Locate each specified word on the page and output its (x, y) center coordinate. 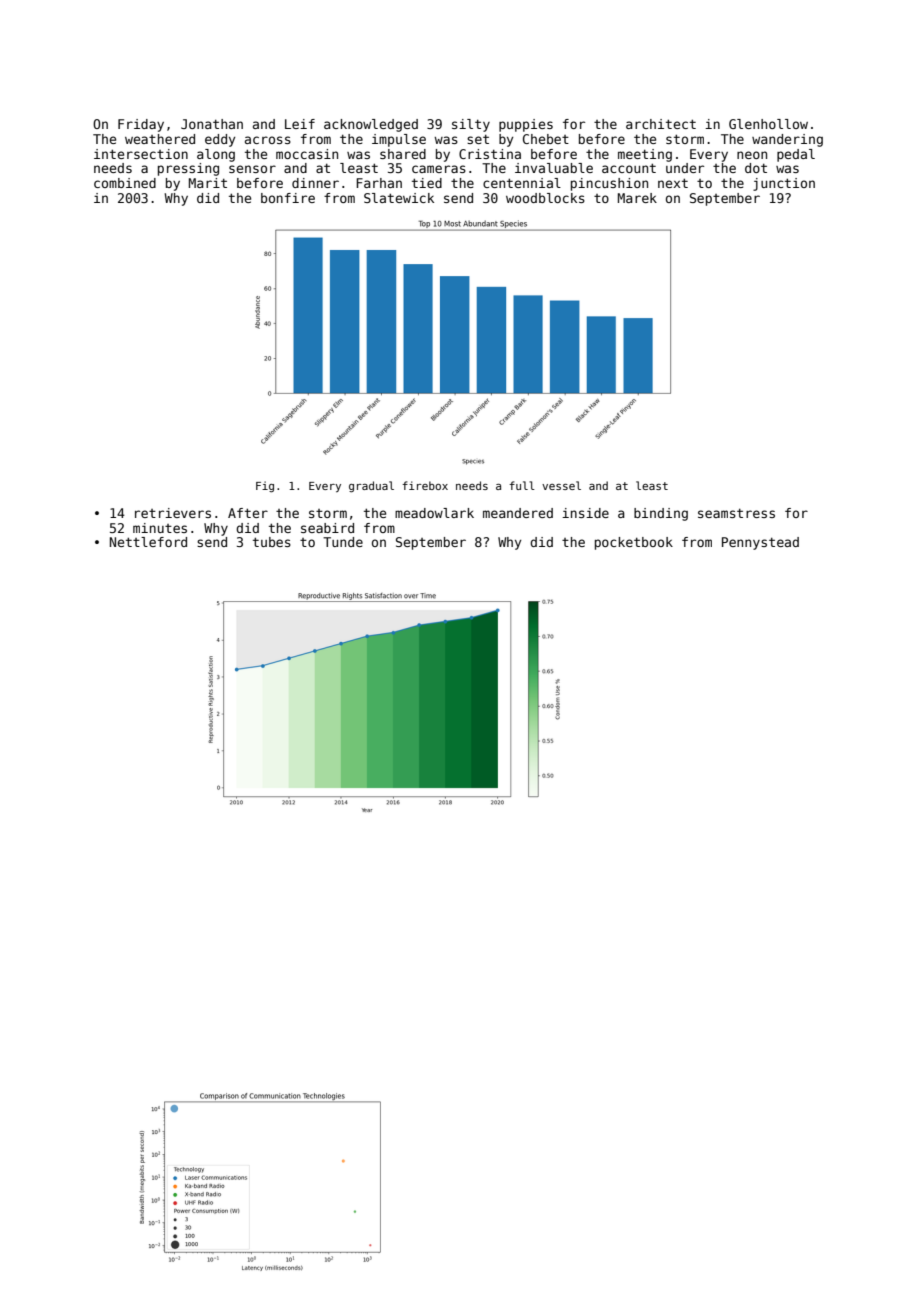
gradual (371, 486)
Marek (637, 198)
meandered (518, 513)
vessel (561, 485)
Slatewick (399, 198)
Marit (208, 183)
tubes (272, 542)
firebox (425, 485)
